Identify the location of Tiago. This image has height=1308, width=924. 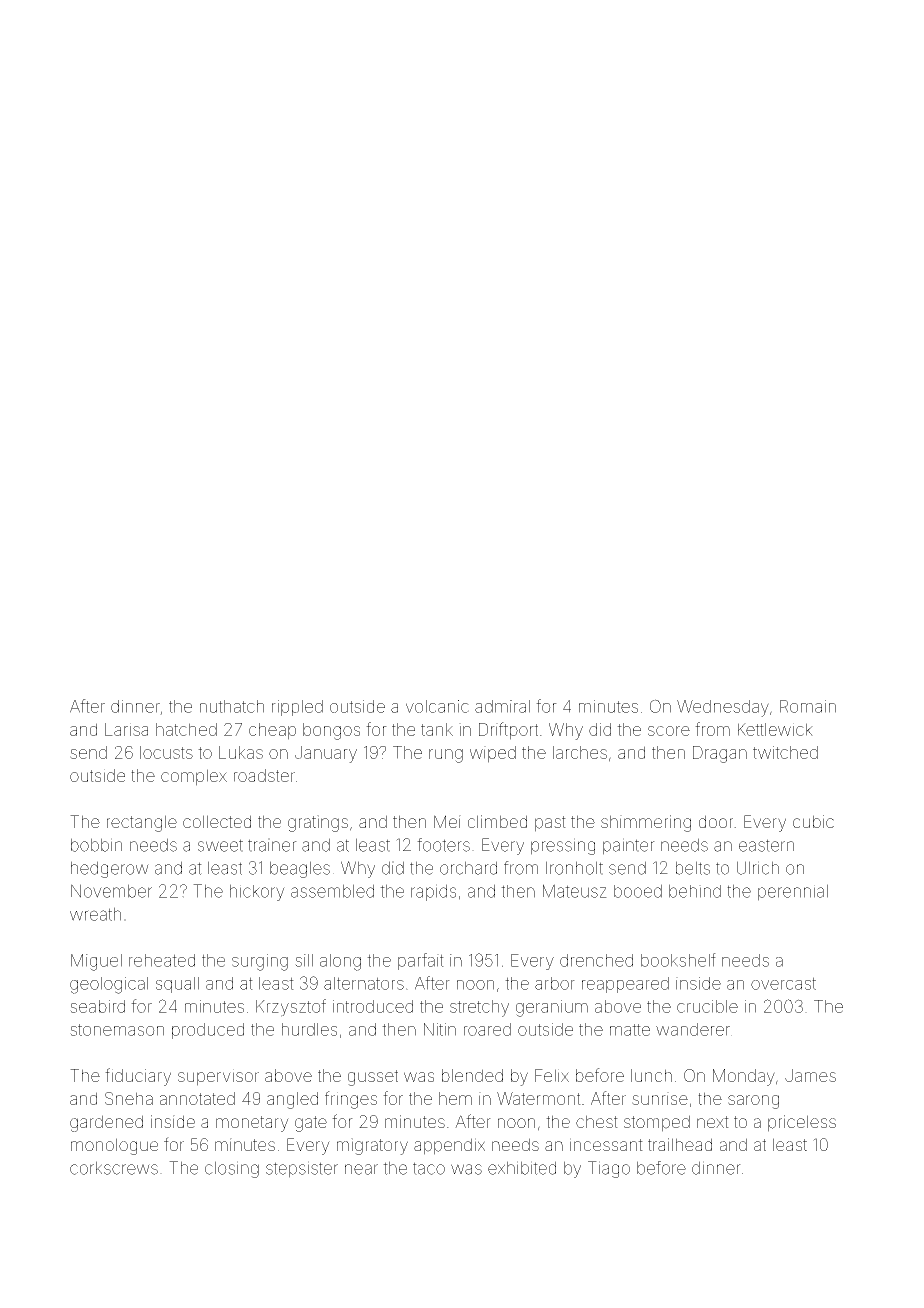
(609, 1169).
